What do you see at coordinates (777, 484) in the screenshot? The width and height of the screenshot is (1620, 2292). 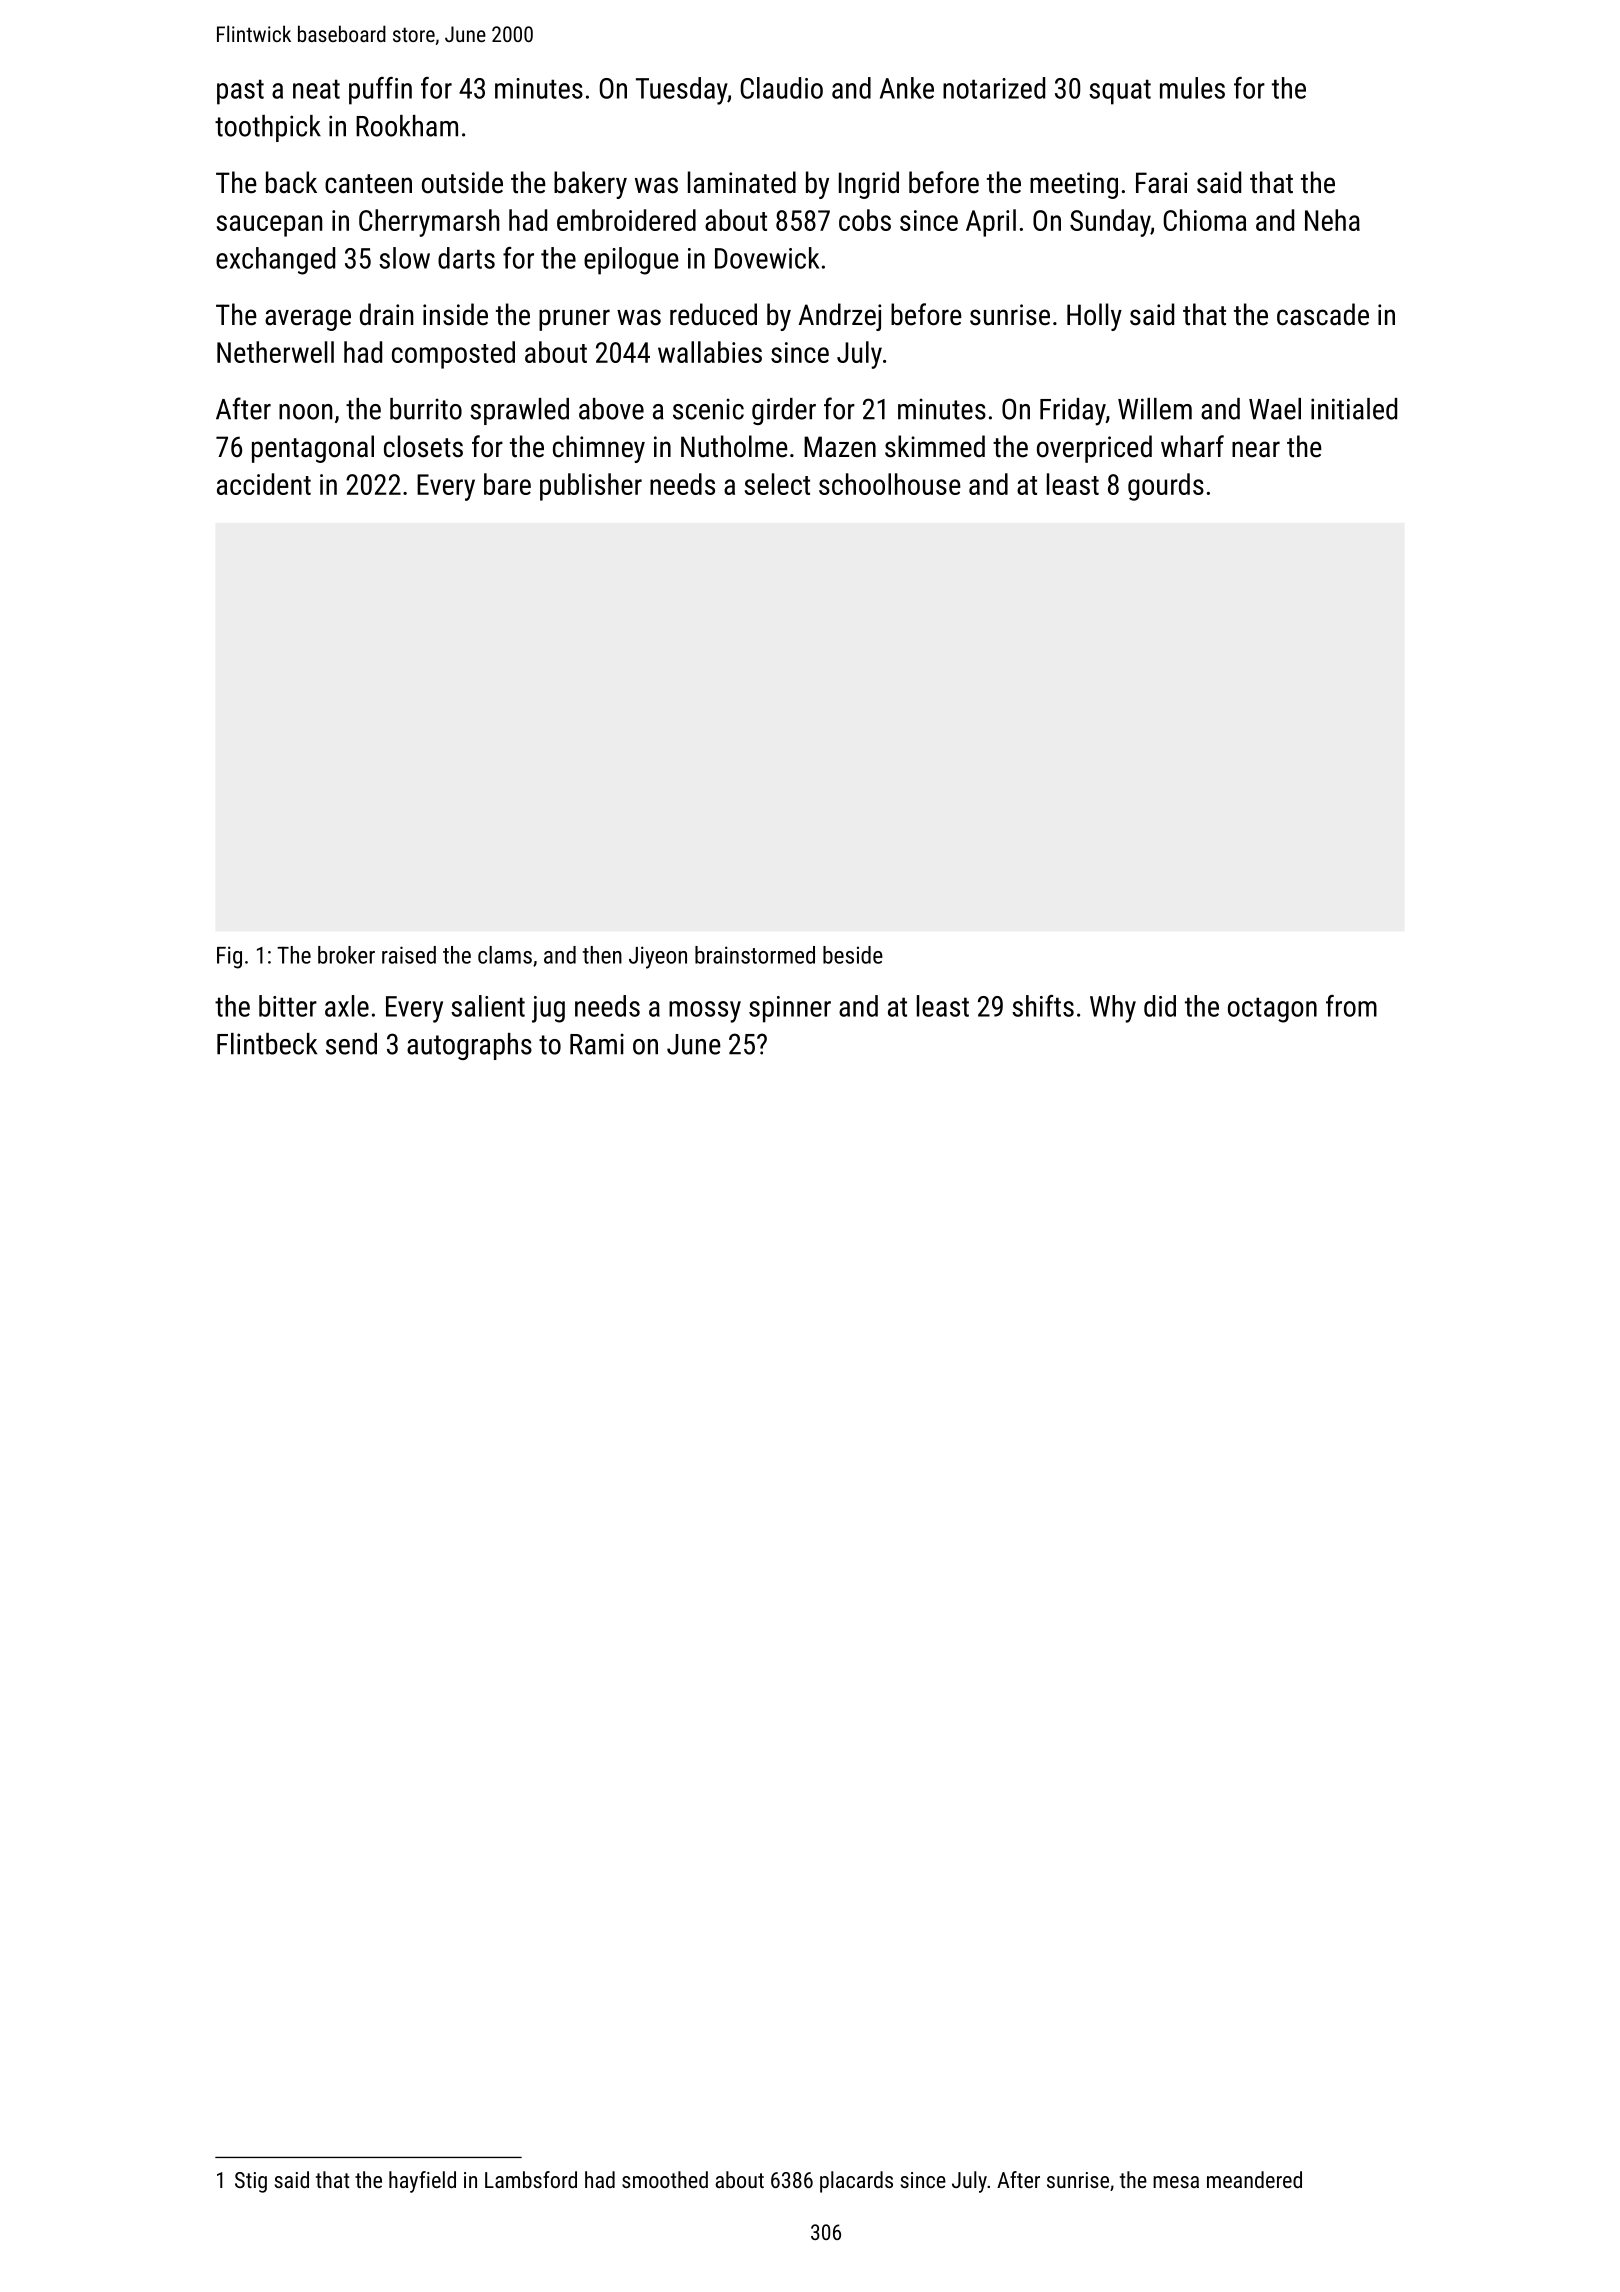 I see `select` at bounding box center [777, 484].
